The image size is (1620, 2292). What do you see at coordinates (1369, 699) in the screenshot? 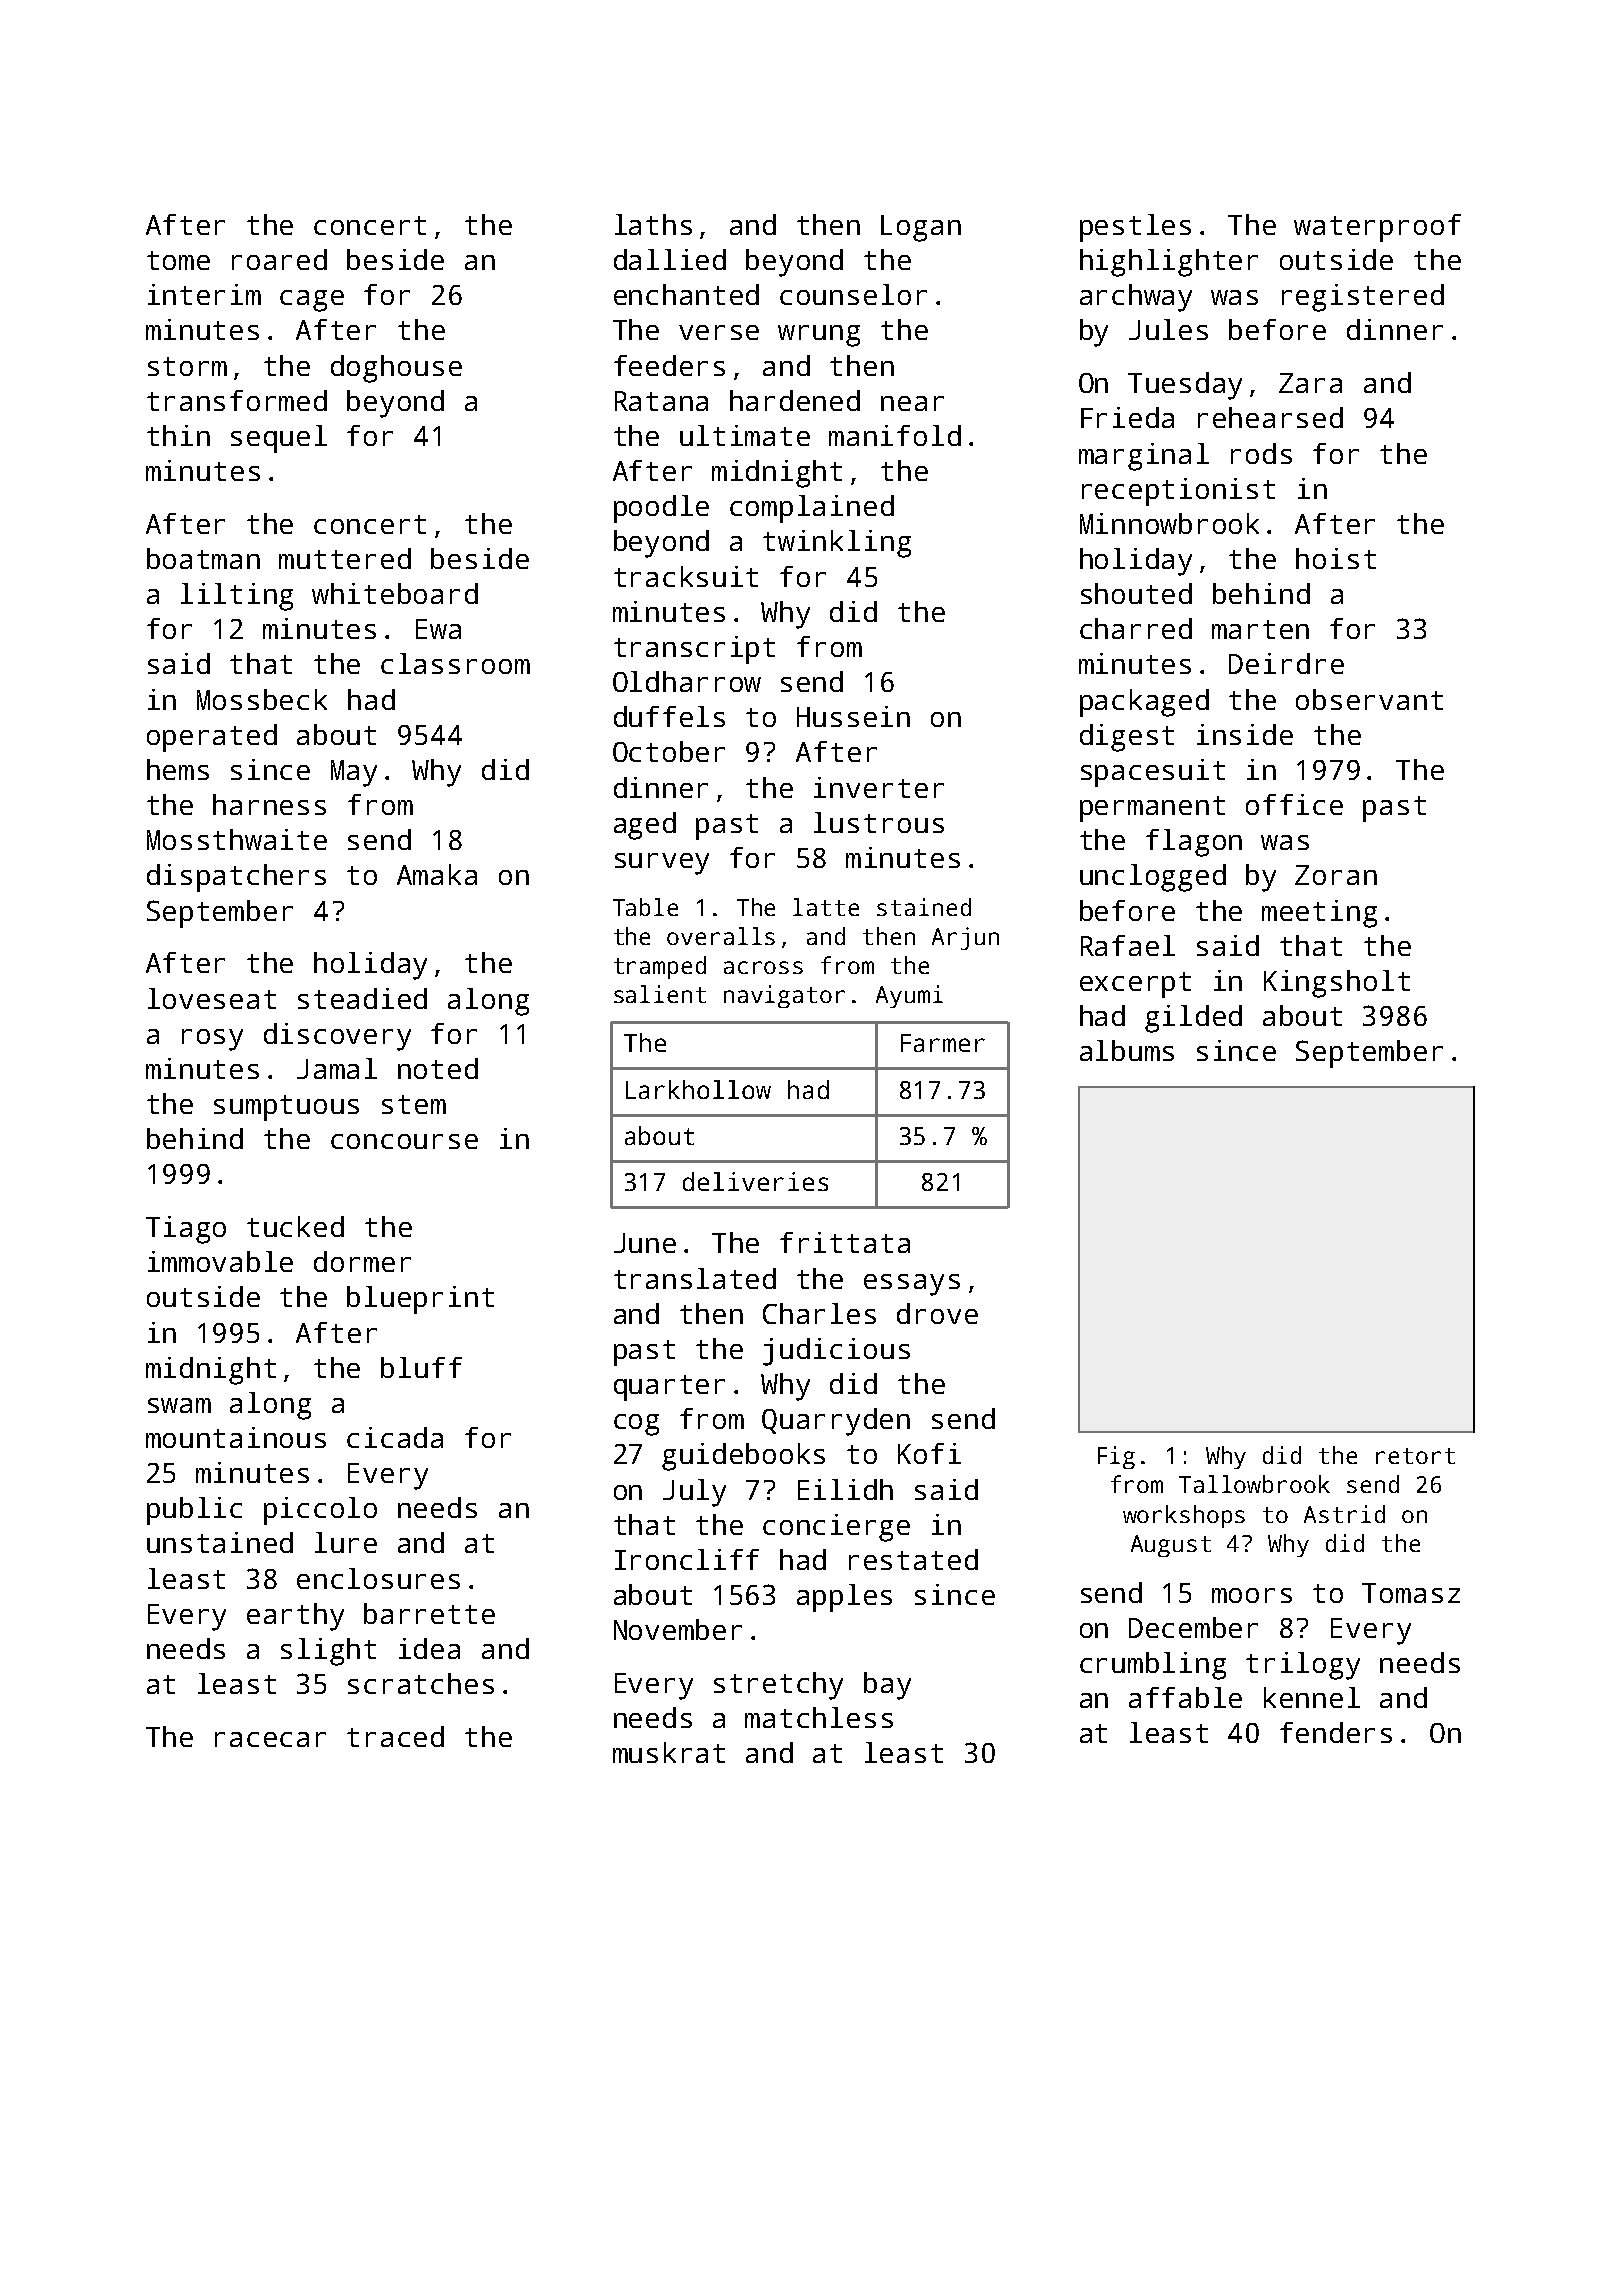
I see `observant` at bounding box center [1369, 699].
